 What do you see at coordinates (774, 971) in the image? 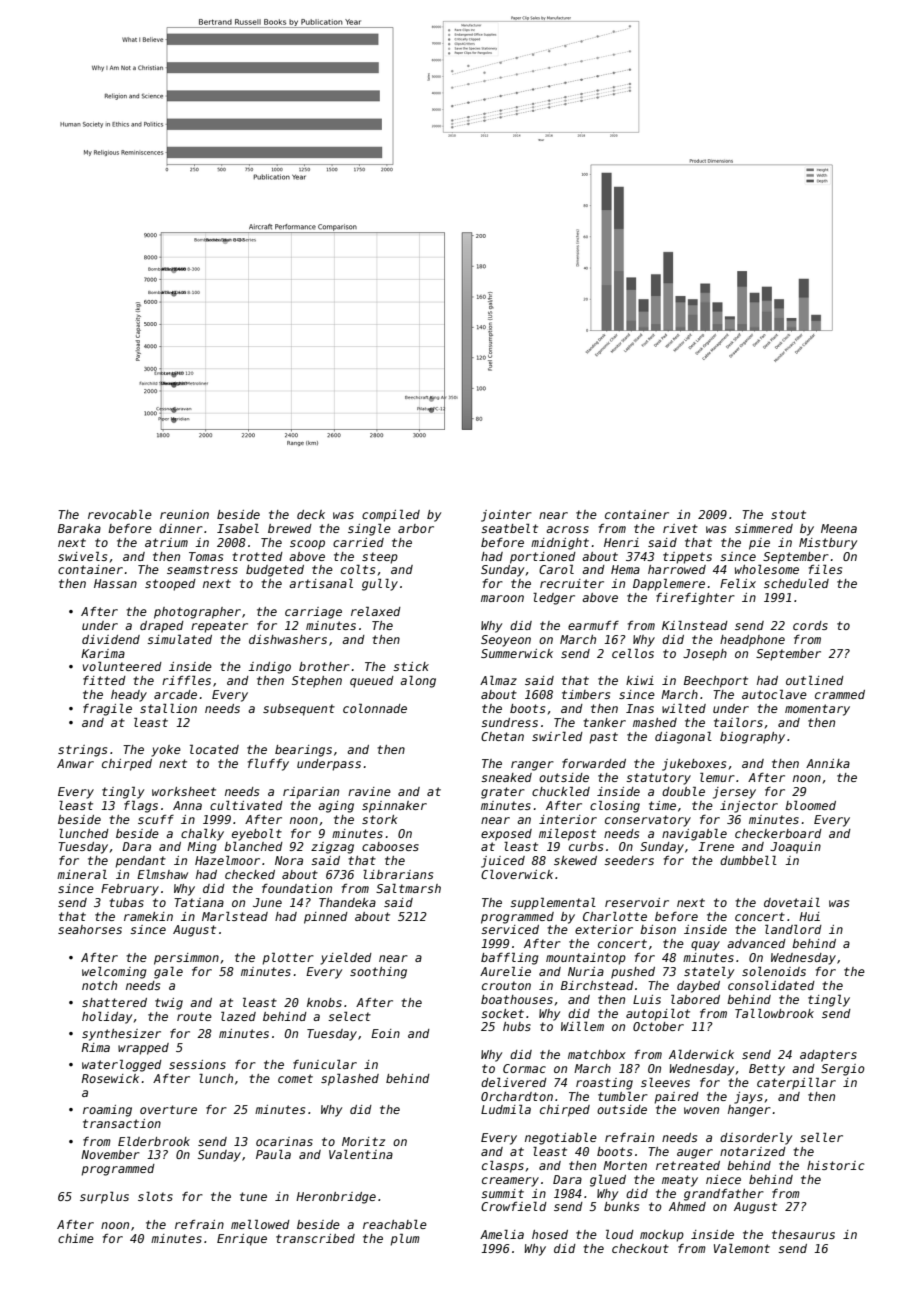
I see `solenoids` at bounding box center [774, 971].
